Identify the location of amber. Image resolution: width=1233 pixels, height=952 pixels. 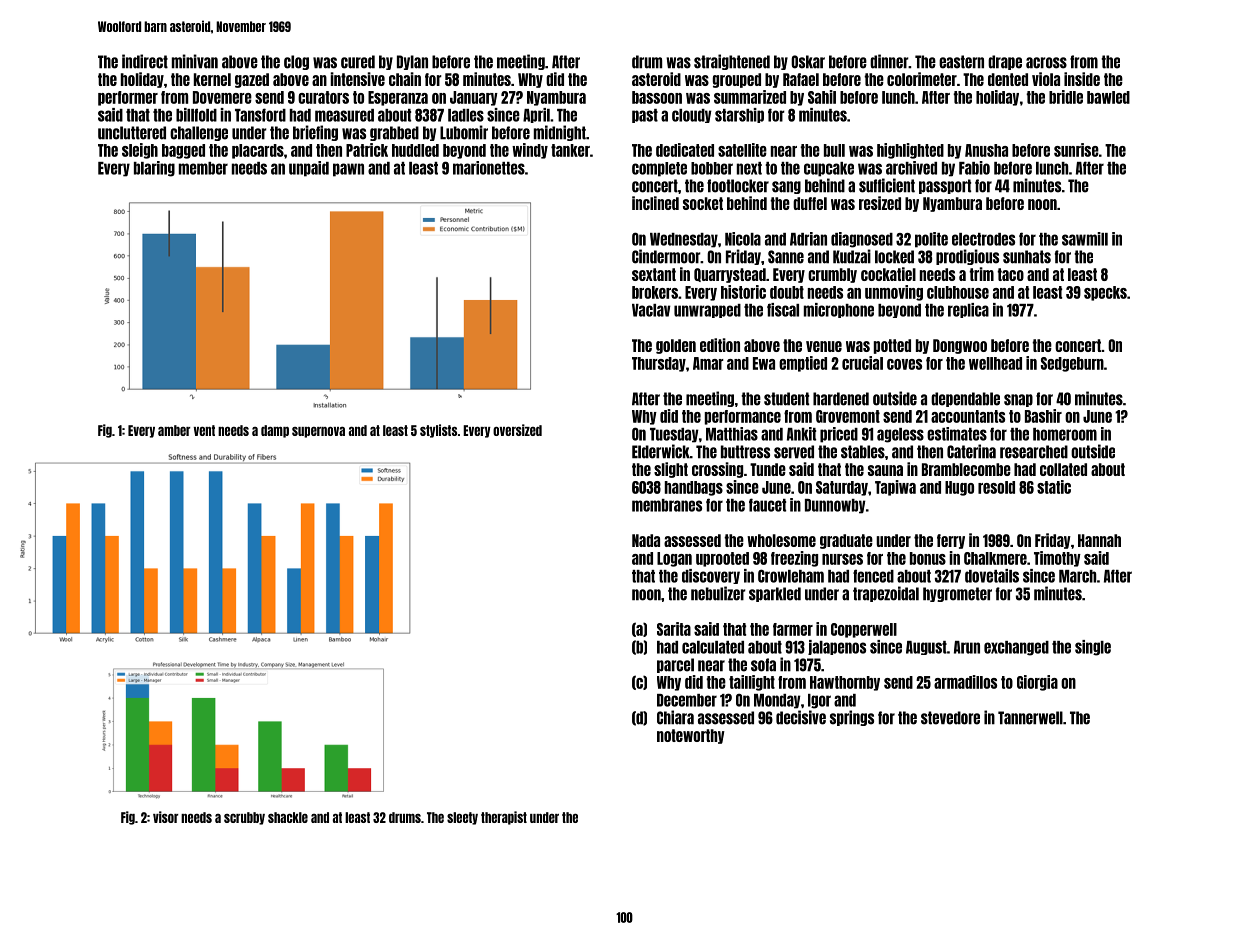
(174, 430).
